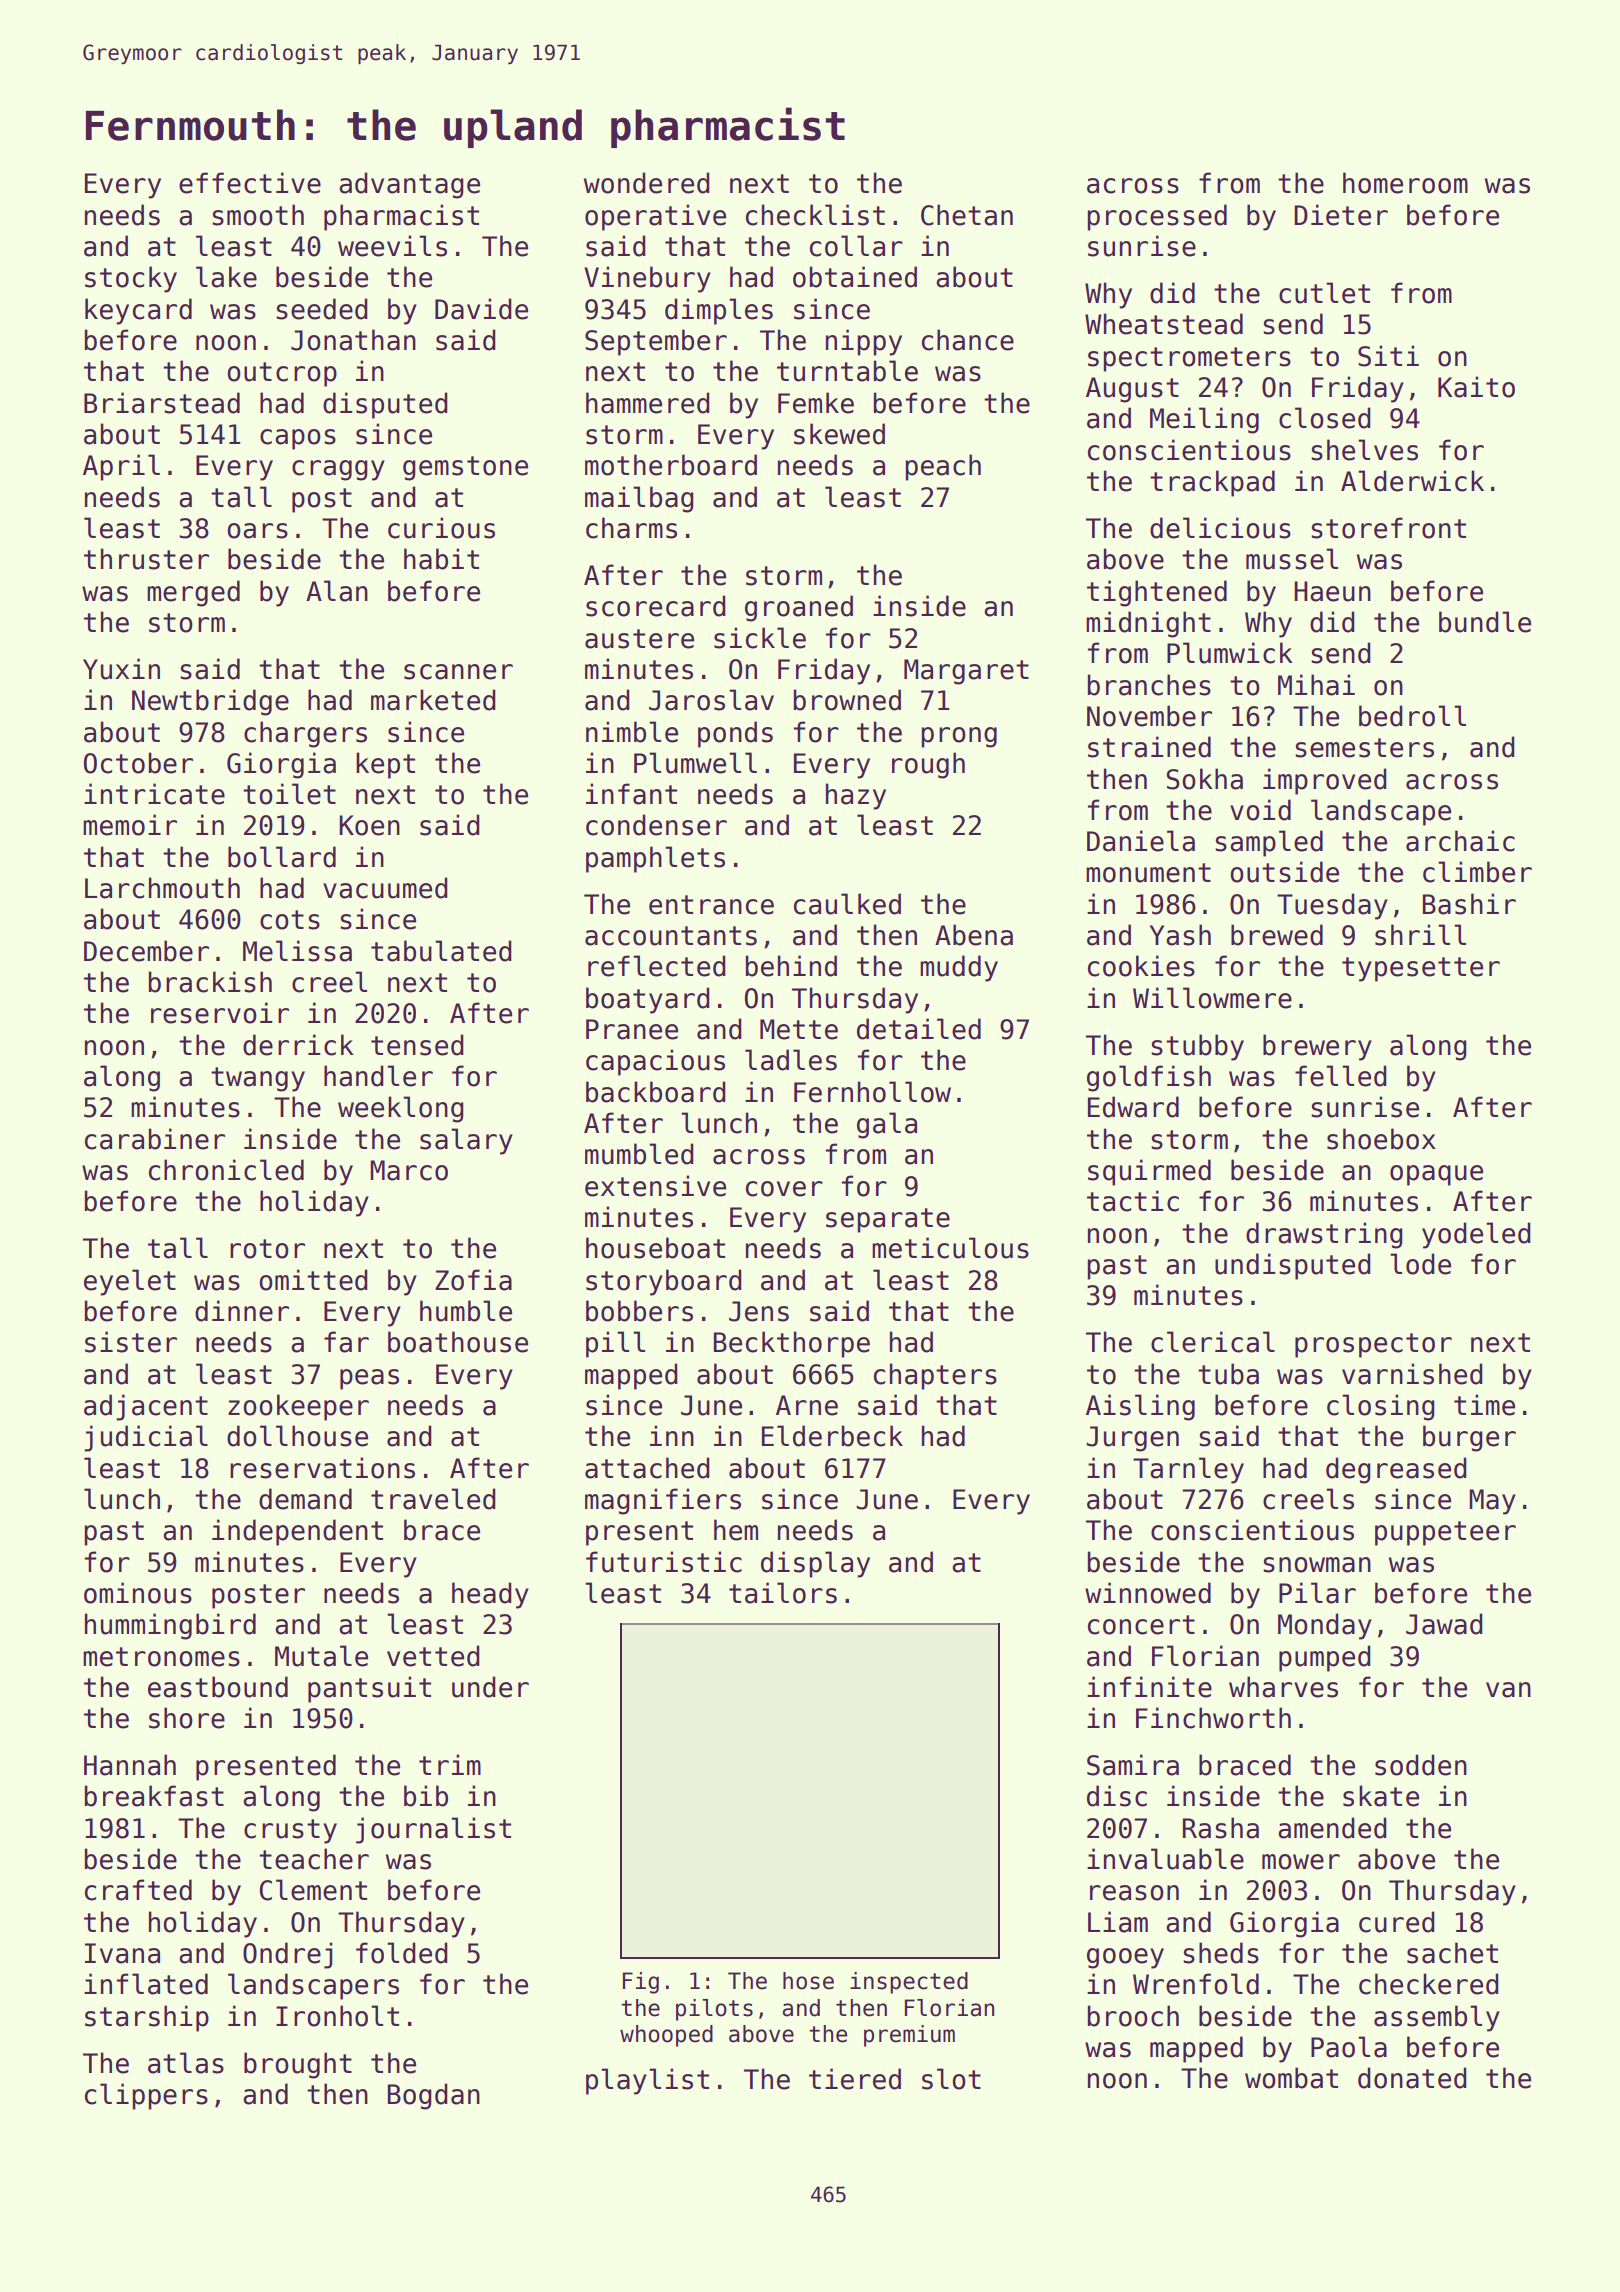 Image resolution: width=1620 pixels, height=2292 pixels. What do you see at coordinates (417, 1045) in the screenshot?
I see `tensed` at bounding box center [417, 1045].
